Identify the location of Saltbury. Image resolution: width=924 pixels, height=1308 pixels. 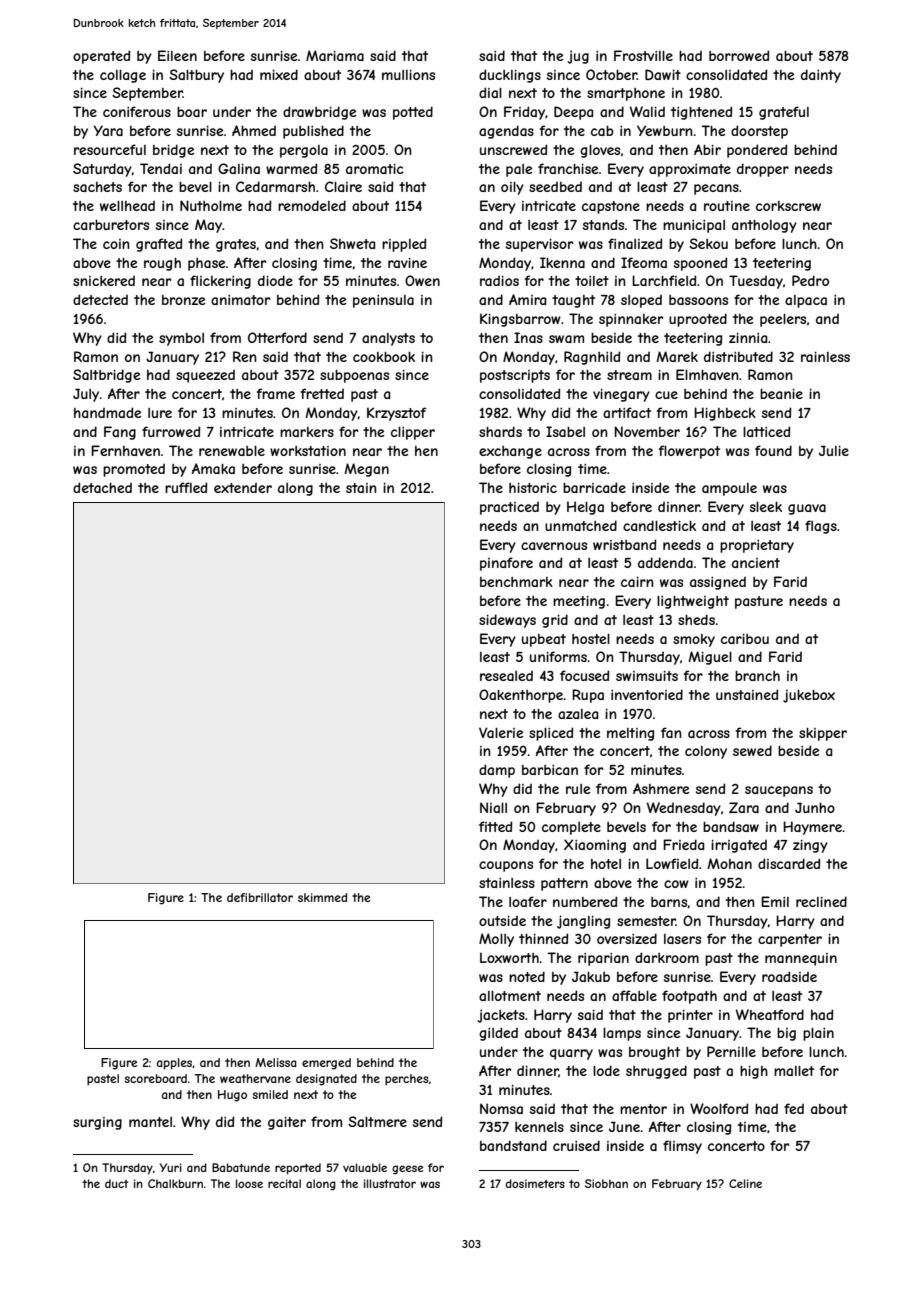
(196, 76).
